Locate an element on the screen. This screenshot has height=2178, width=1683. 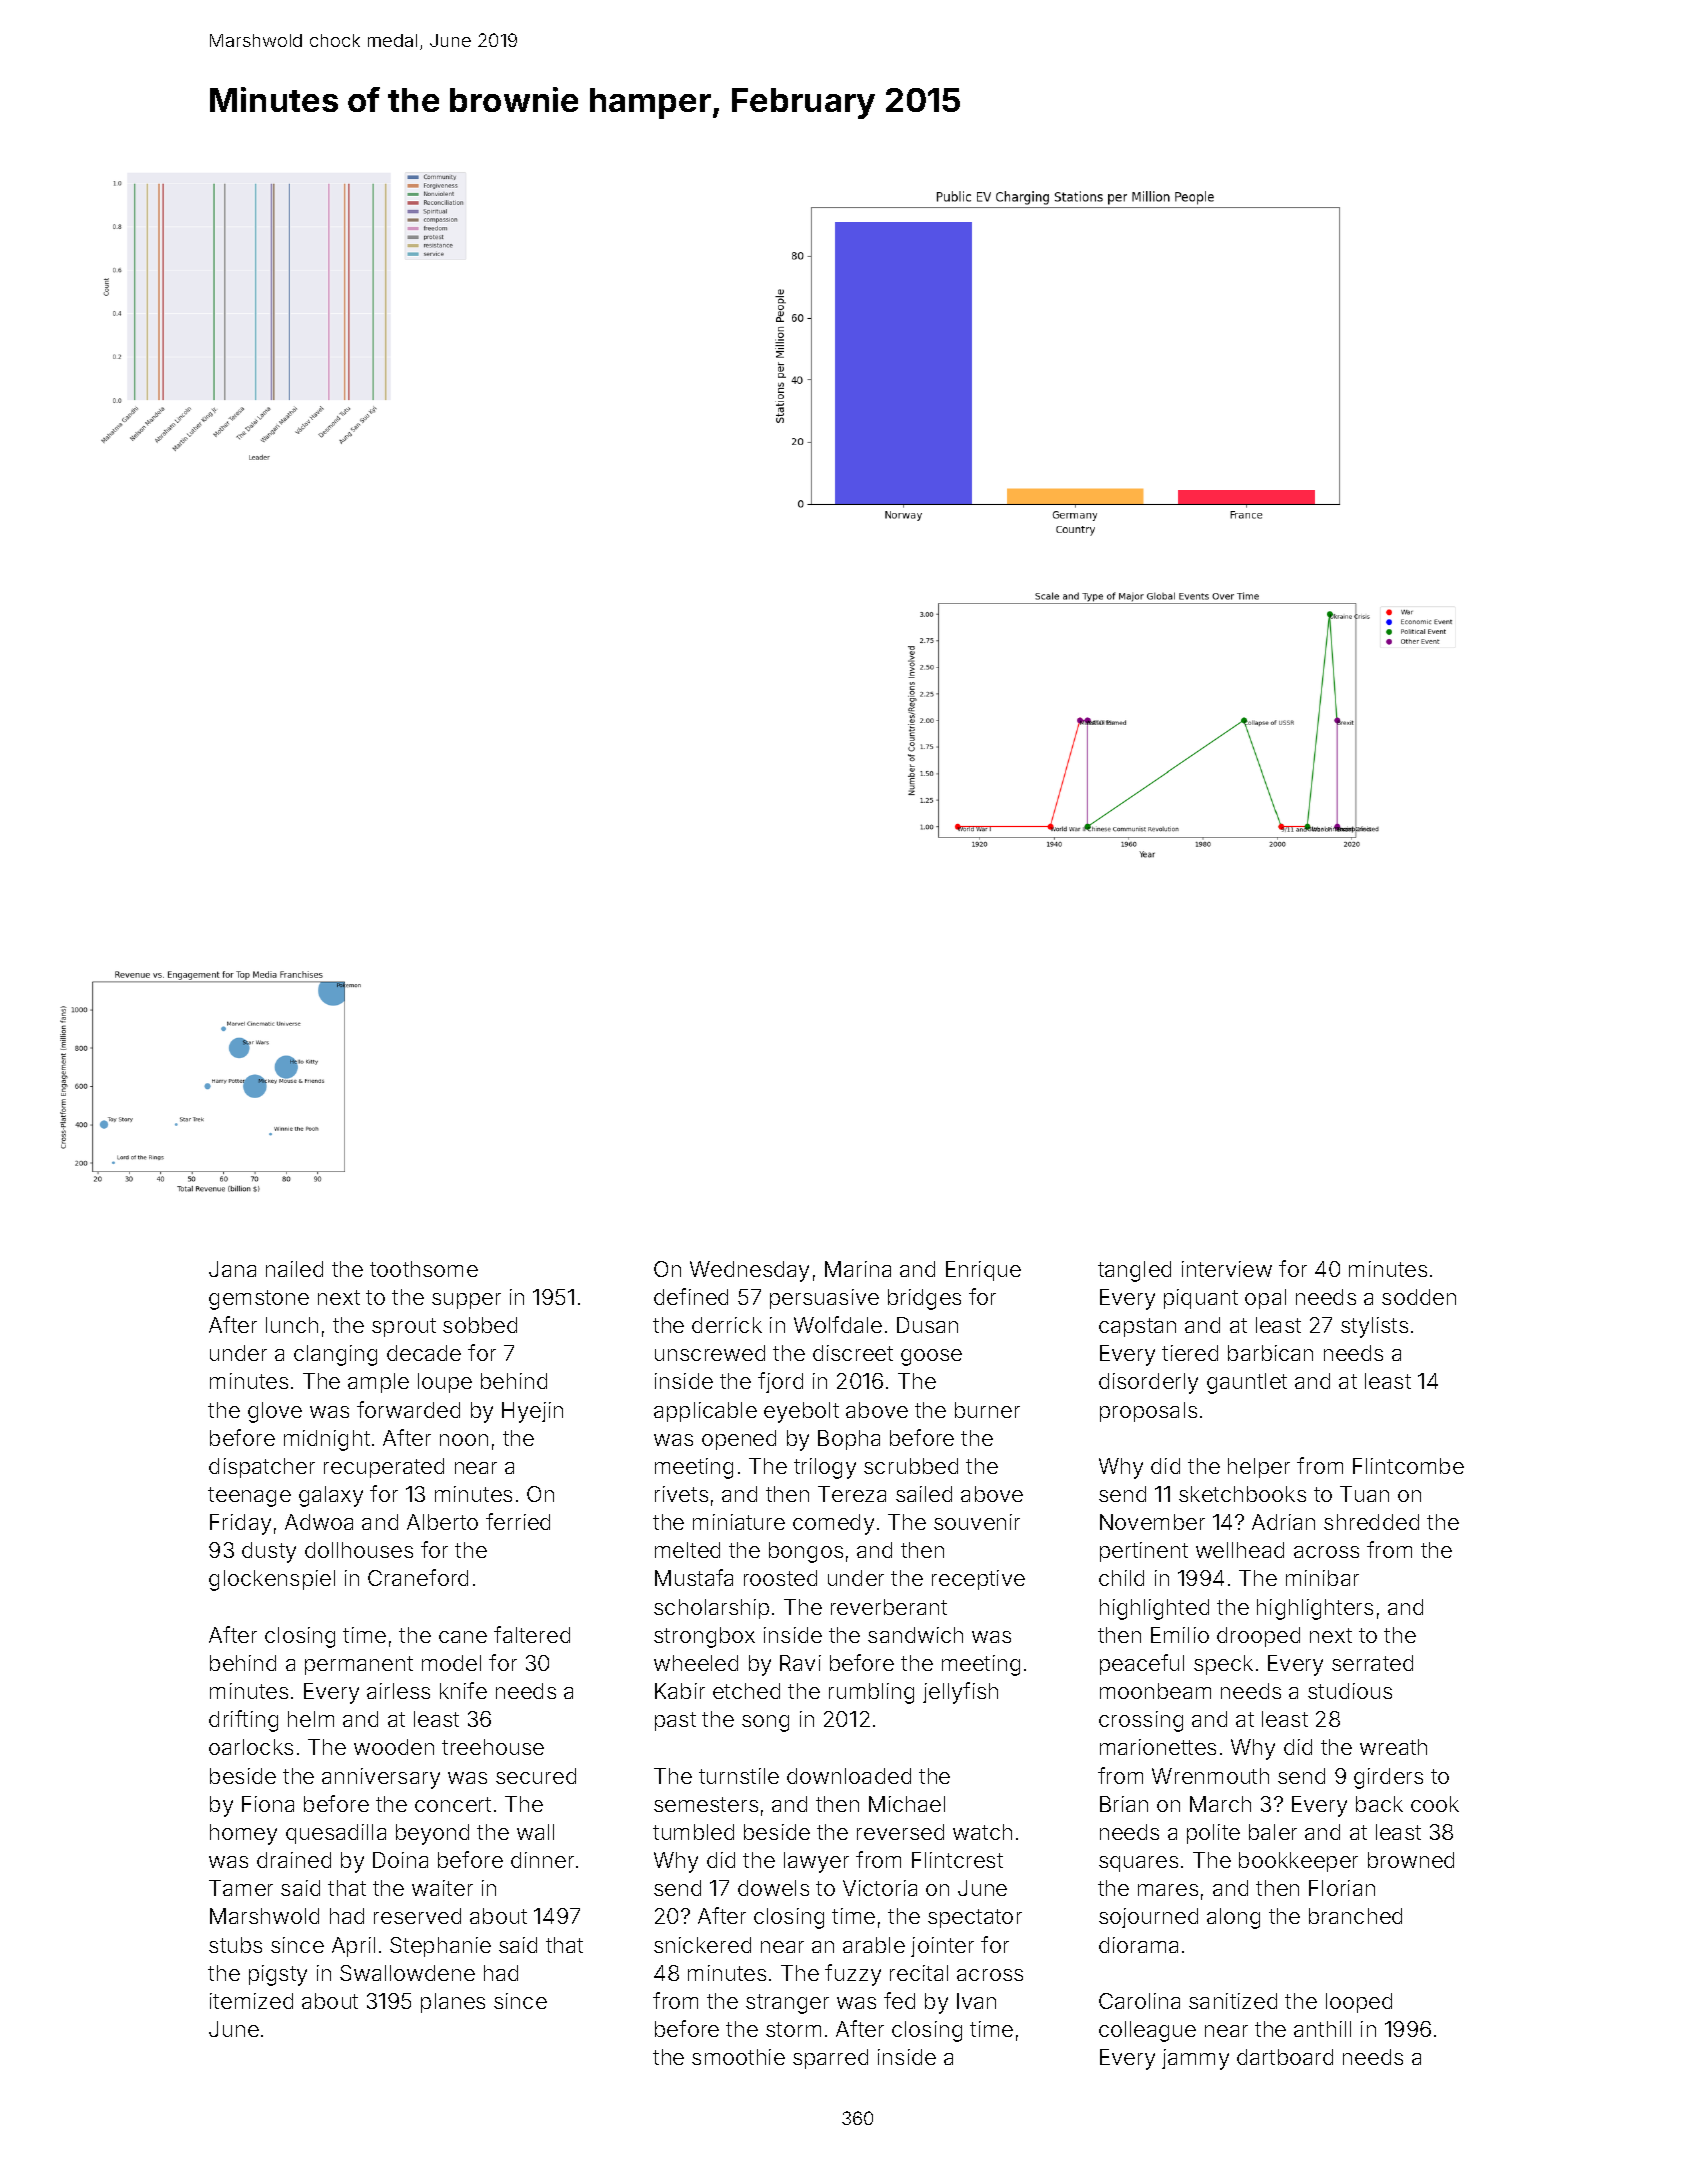
Brian is located at coordinates (1124, 1804).
